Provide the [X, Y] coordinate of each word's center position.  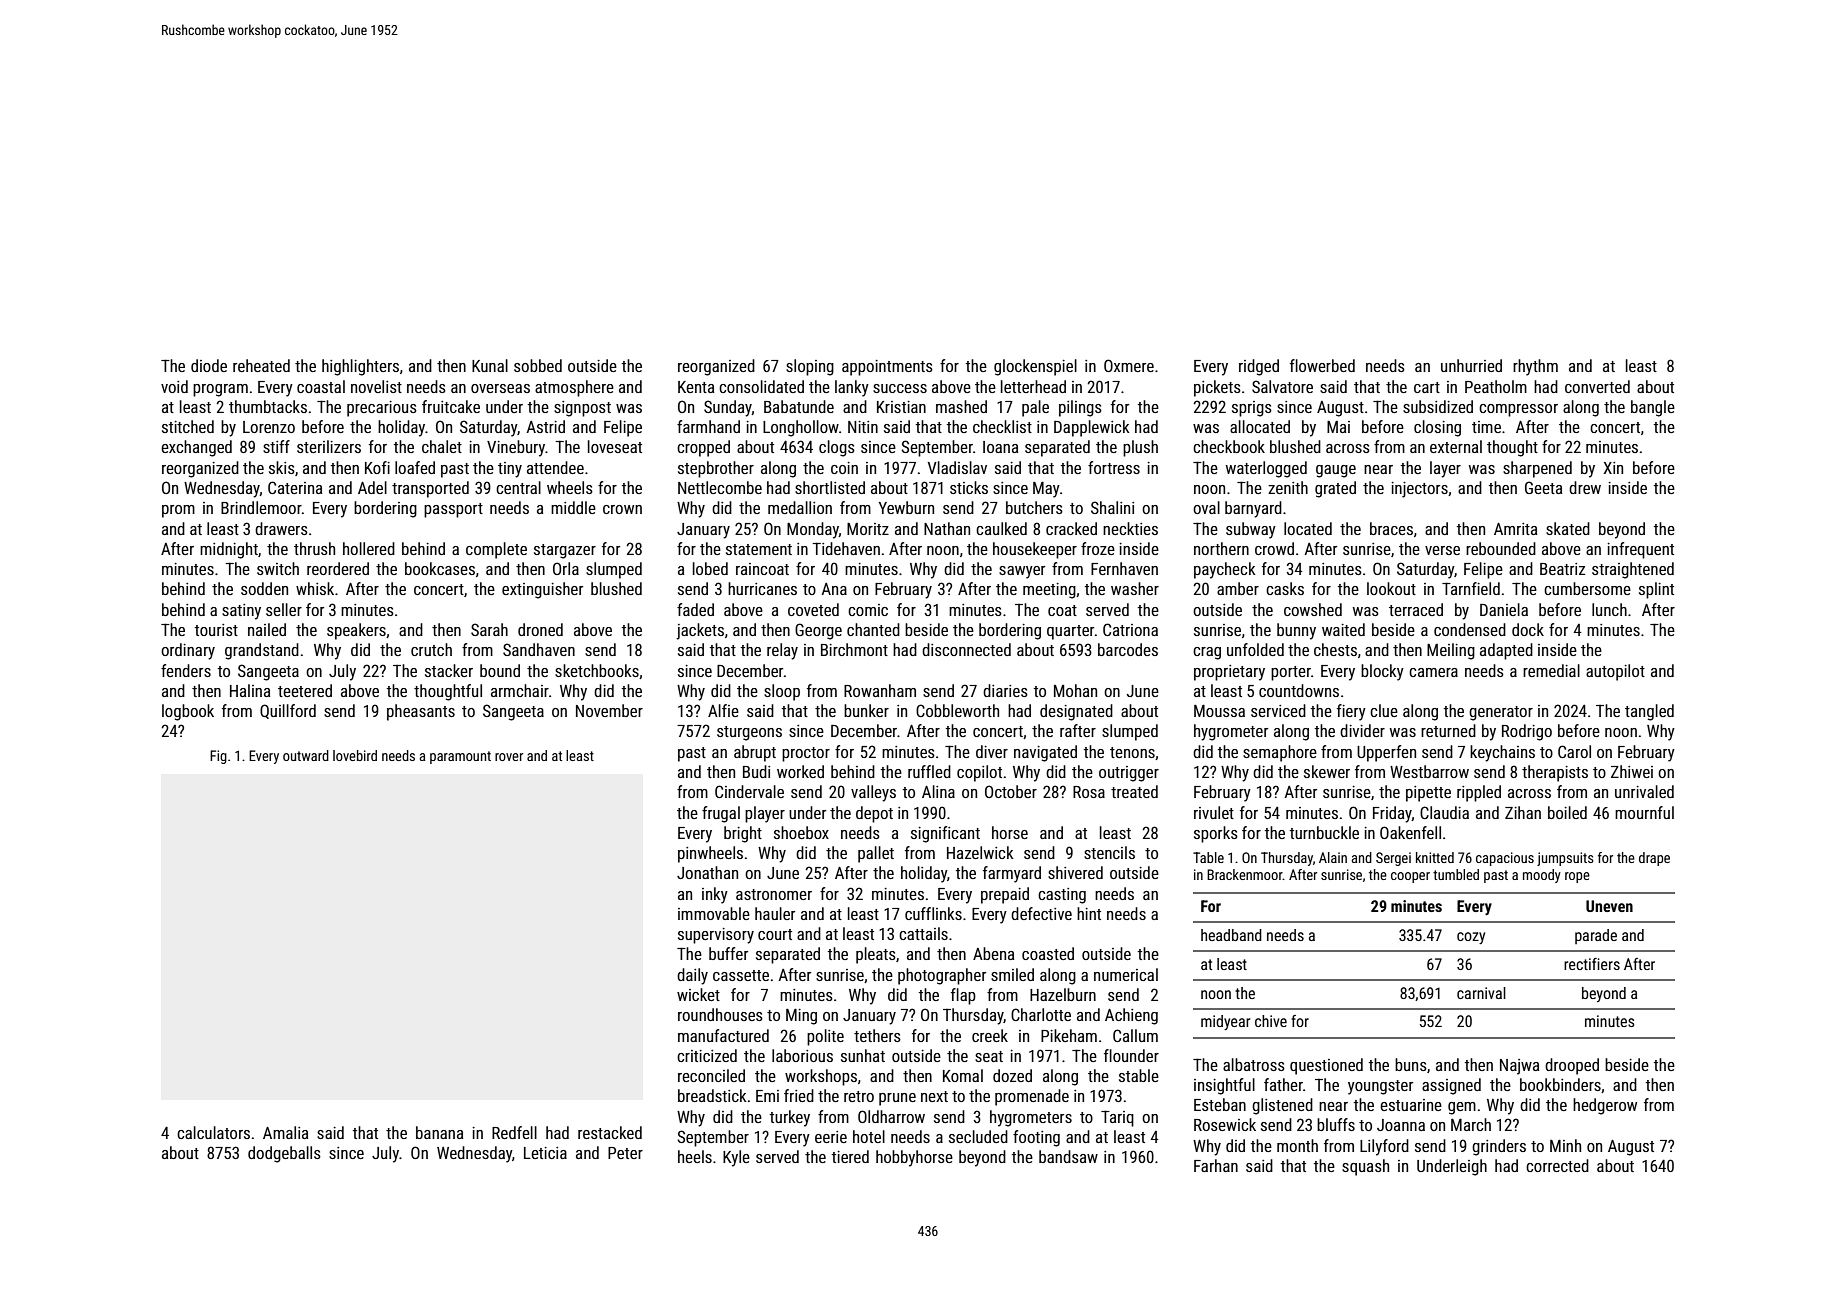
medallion [800, 507]
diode [209, 365]
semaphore [1280, 753]
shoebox [801, 832]
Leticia [545, 1153]
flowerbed [1322, 365]
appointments [887, 368]
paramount [460, 757]
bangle [1653, 408]
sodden [264, 588]
